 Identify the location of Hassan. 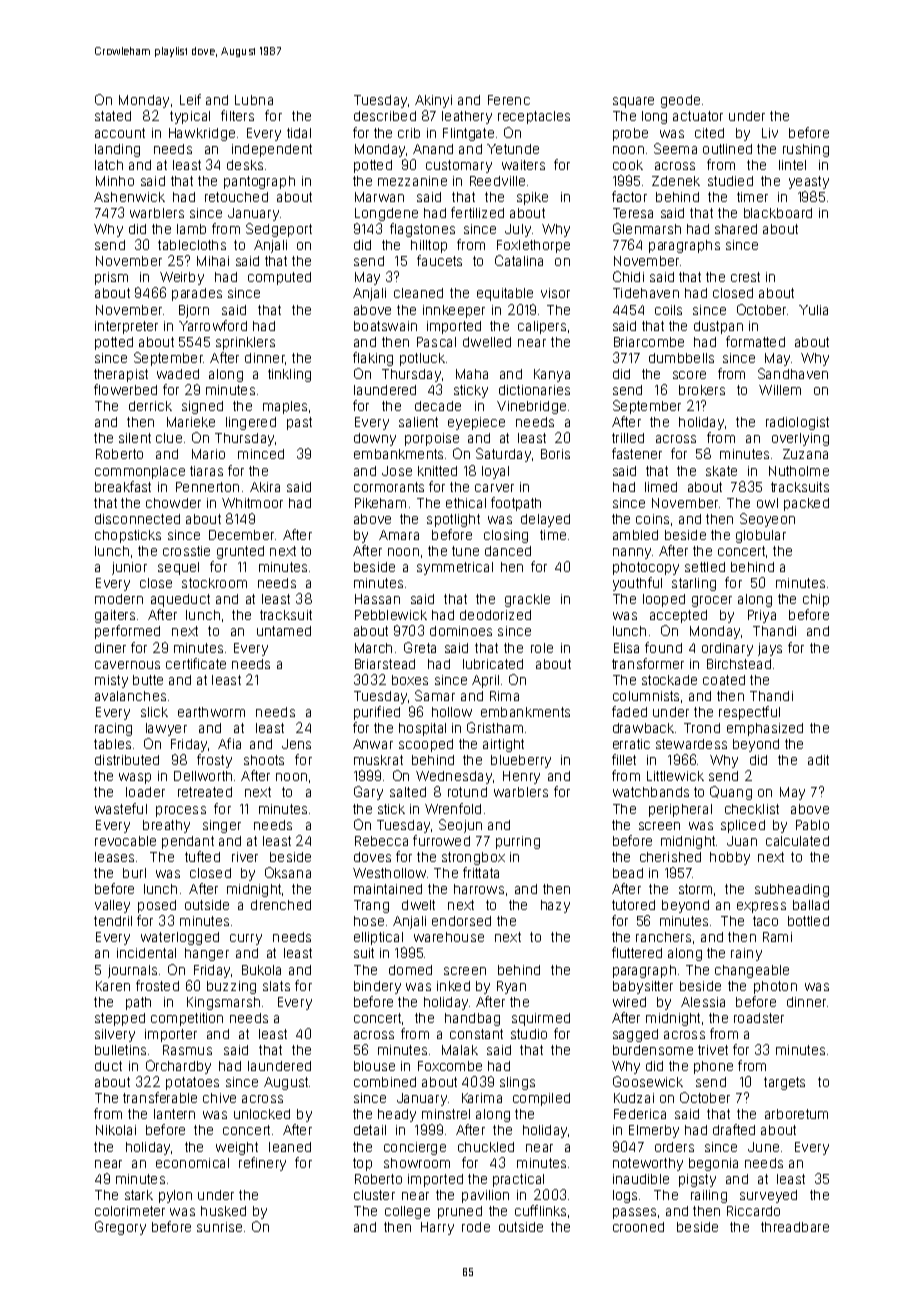
(377, 599).
